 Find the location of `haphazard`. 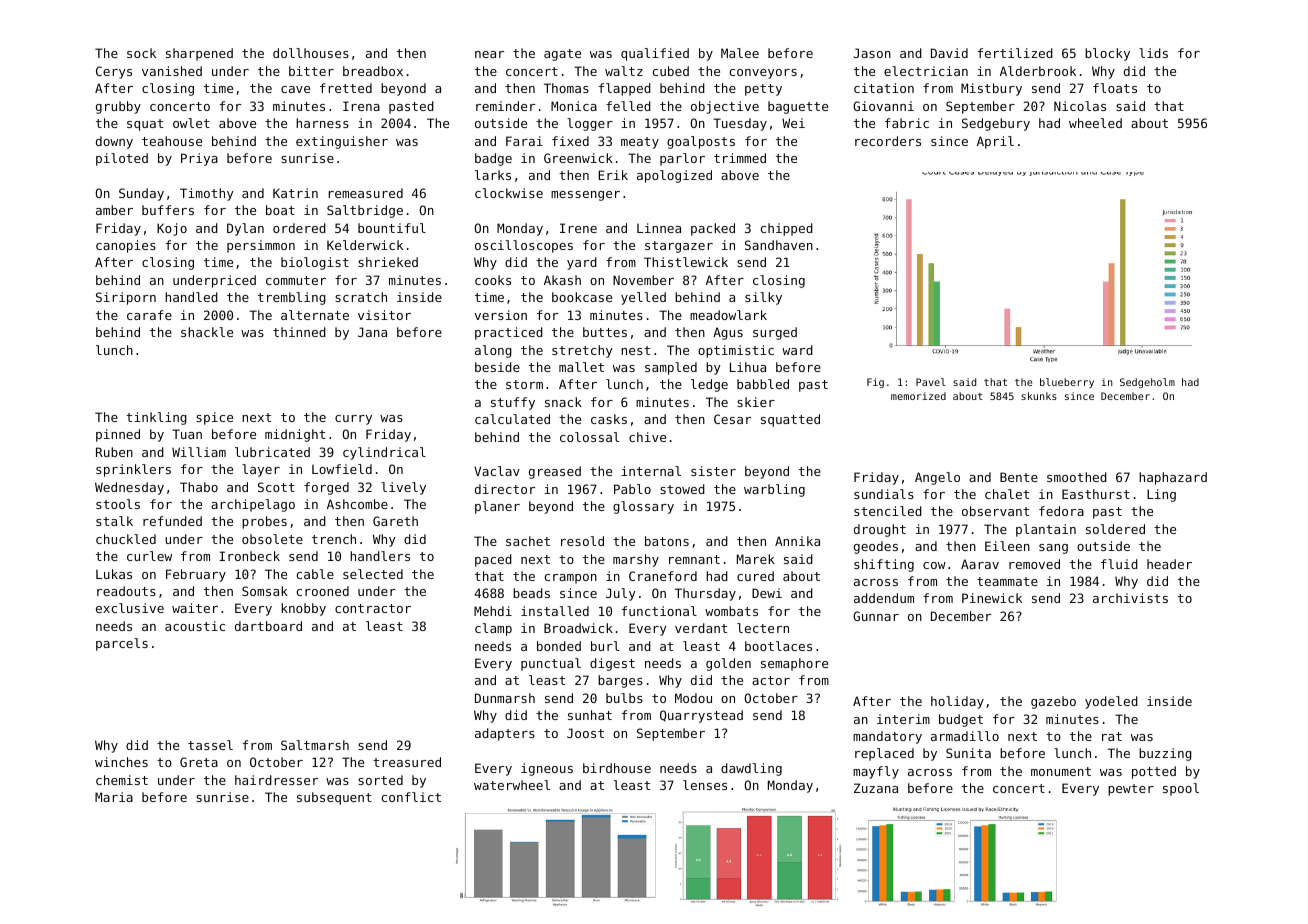

haphazard is located at coordinates (1173, 478).
